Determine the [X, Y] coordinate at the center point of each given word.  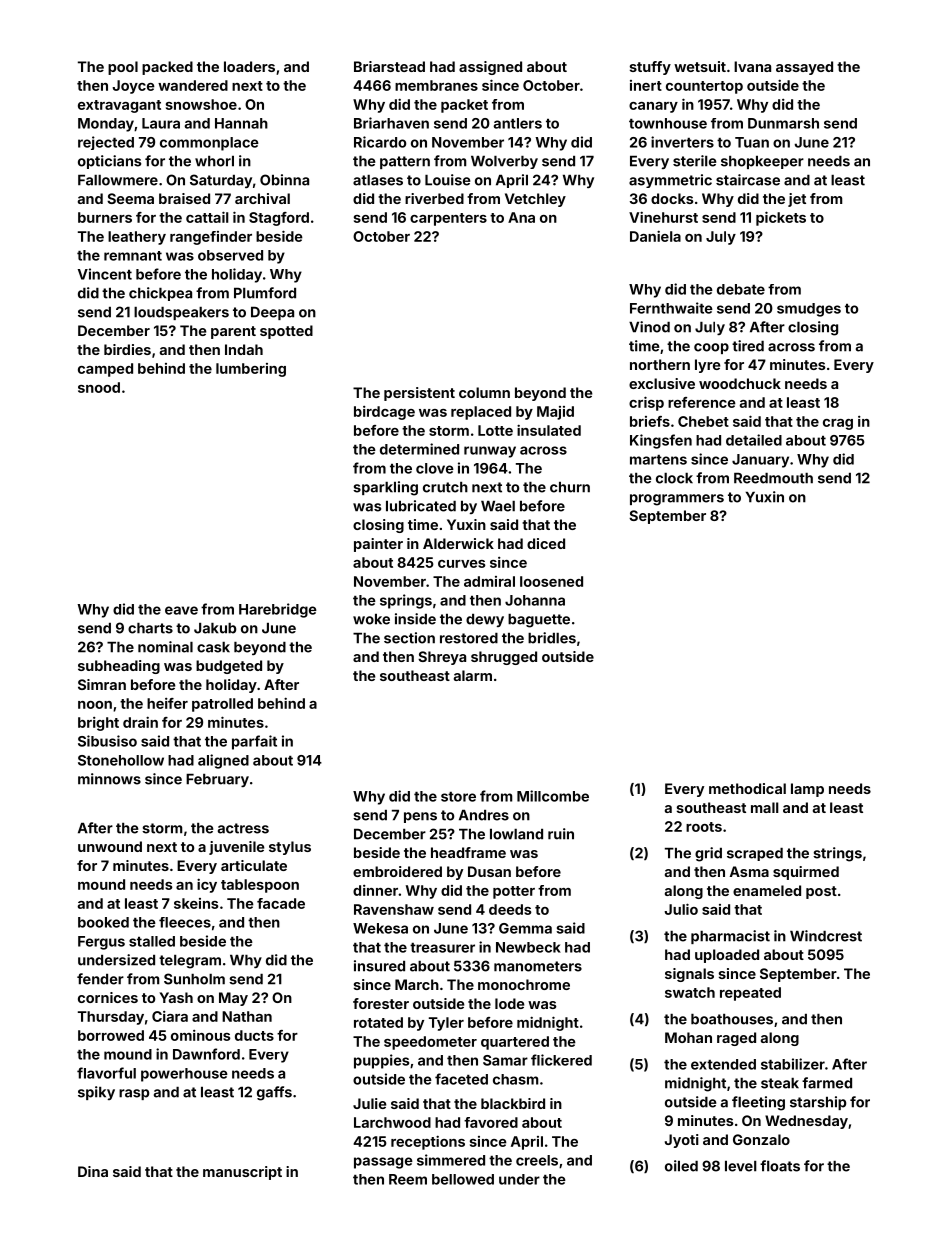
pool [123, 68]
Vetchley [535, 200]
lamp [807, 790]
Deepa [272, 313]
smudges [809, 310]
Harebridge [278, 610]
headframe [468, 852]
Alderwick [458, 543]
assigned [490, 68]
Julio [681, 909]
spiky [96, 1093]
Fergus [101, 943]
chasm [515, 1079]
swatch [690, 992]
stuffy [650, 68]
